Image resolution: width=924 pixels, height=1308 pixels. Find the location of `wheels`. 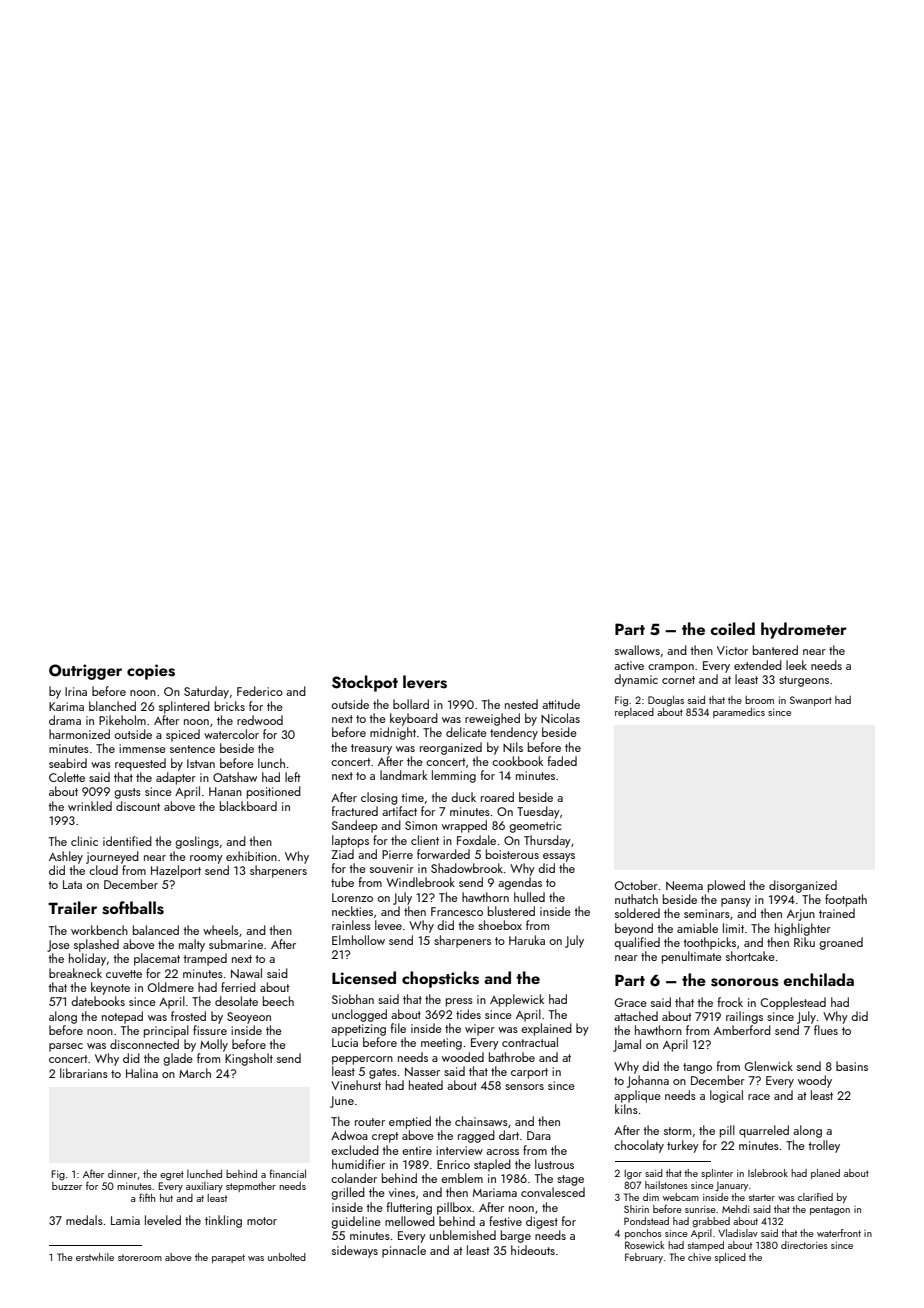

wheels is located at coordinates (221, 930).
